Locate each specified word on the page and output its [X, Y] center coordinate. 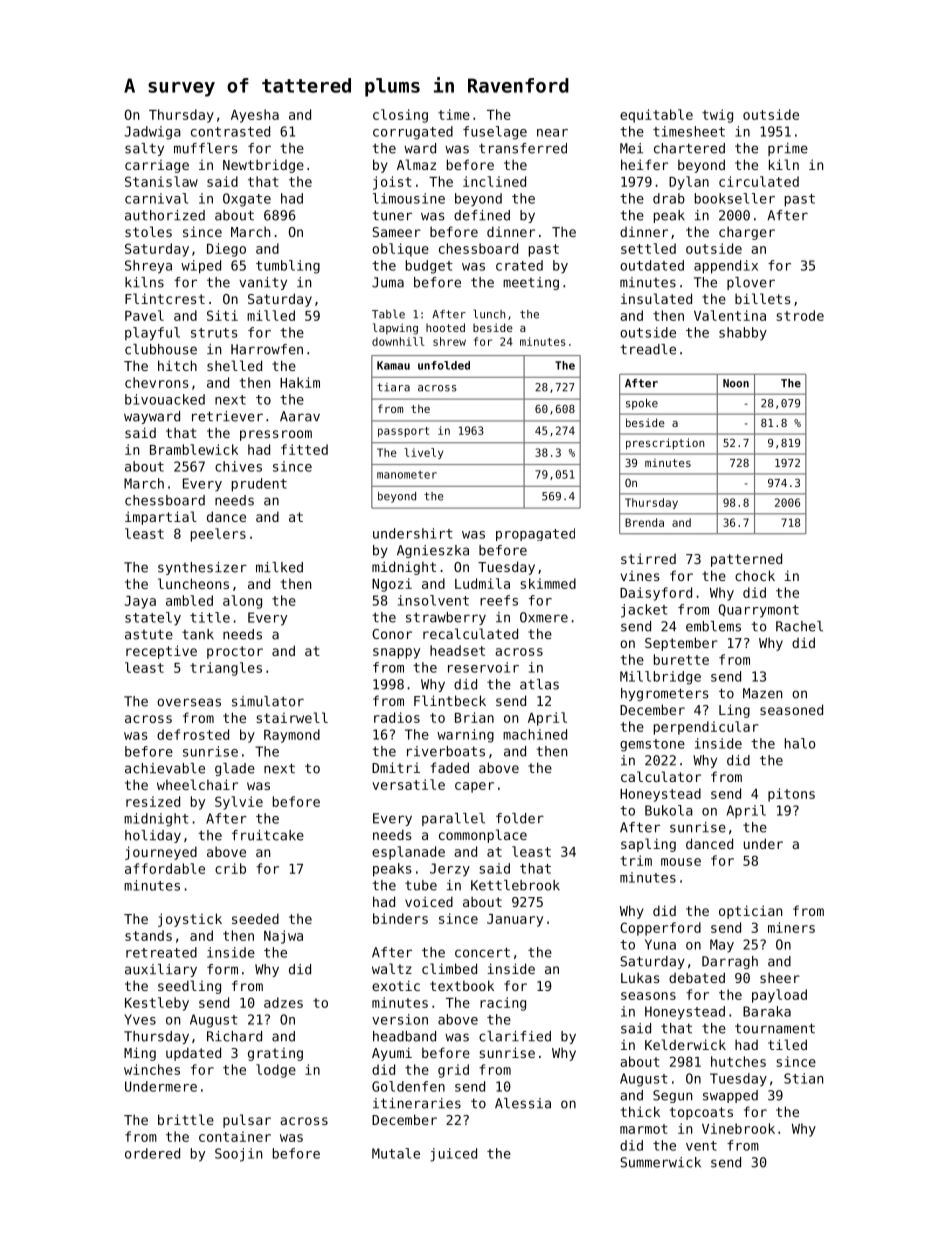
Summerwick [660, 1162]
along [242, 602]
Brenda [644, 522]
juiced [453, 1155]
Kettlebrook [515, 885]
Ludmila [482, 583]
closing [400, 116]
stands [148, 935]
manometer [407, 475]
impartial [161, 518]
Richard [234, 1036]
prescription [665, 444]
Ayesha [255, 116]
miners [791, 927]
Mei [631, 148]
